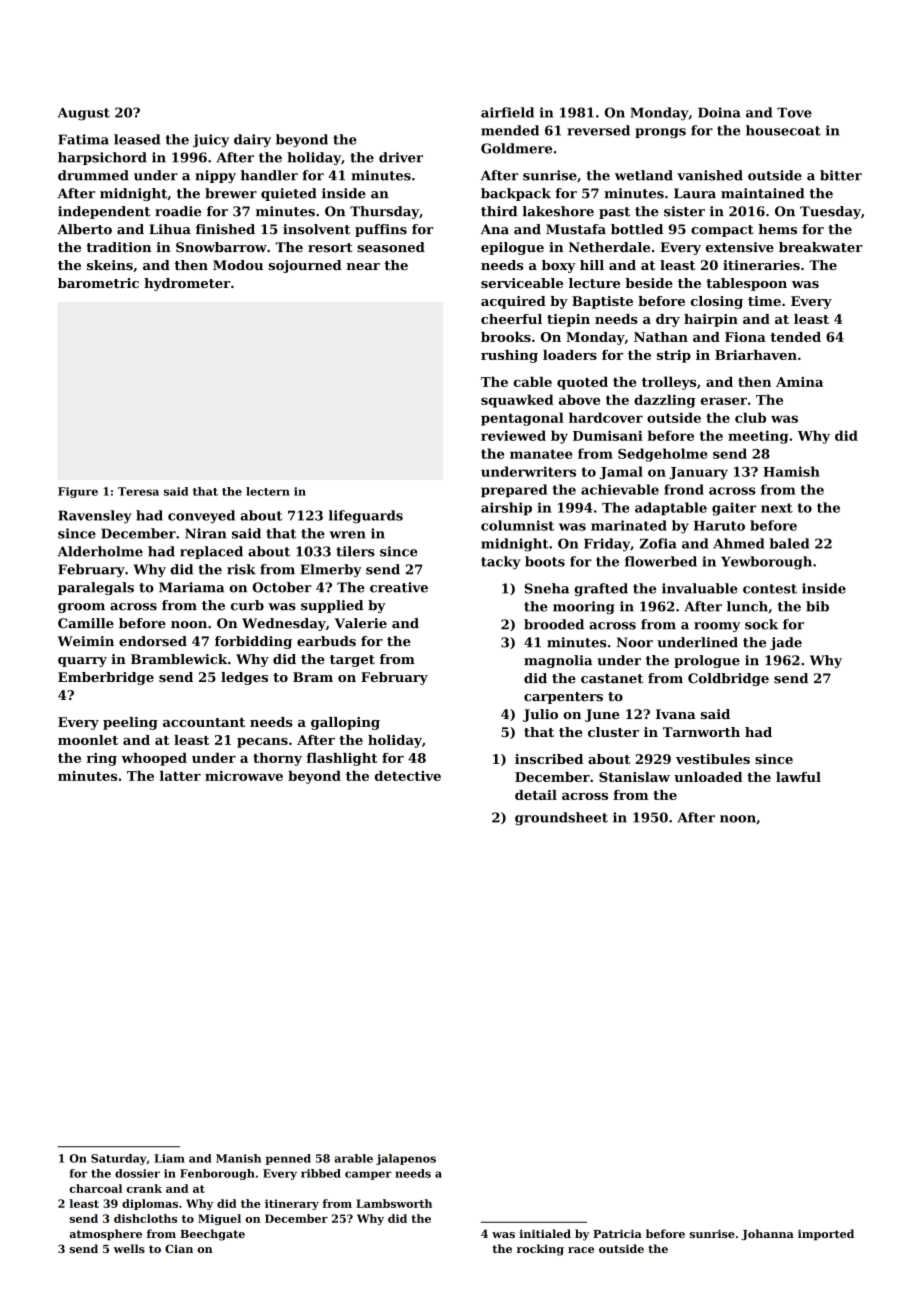  What do you see at coordinates (96, 588) in the screenshot?
I see `paralegals` at bounding box center [96, 588].
